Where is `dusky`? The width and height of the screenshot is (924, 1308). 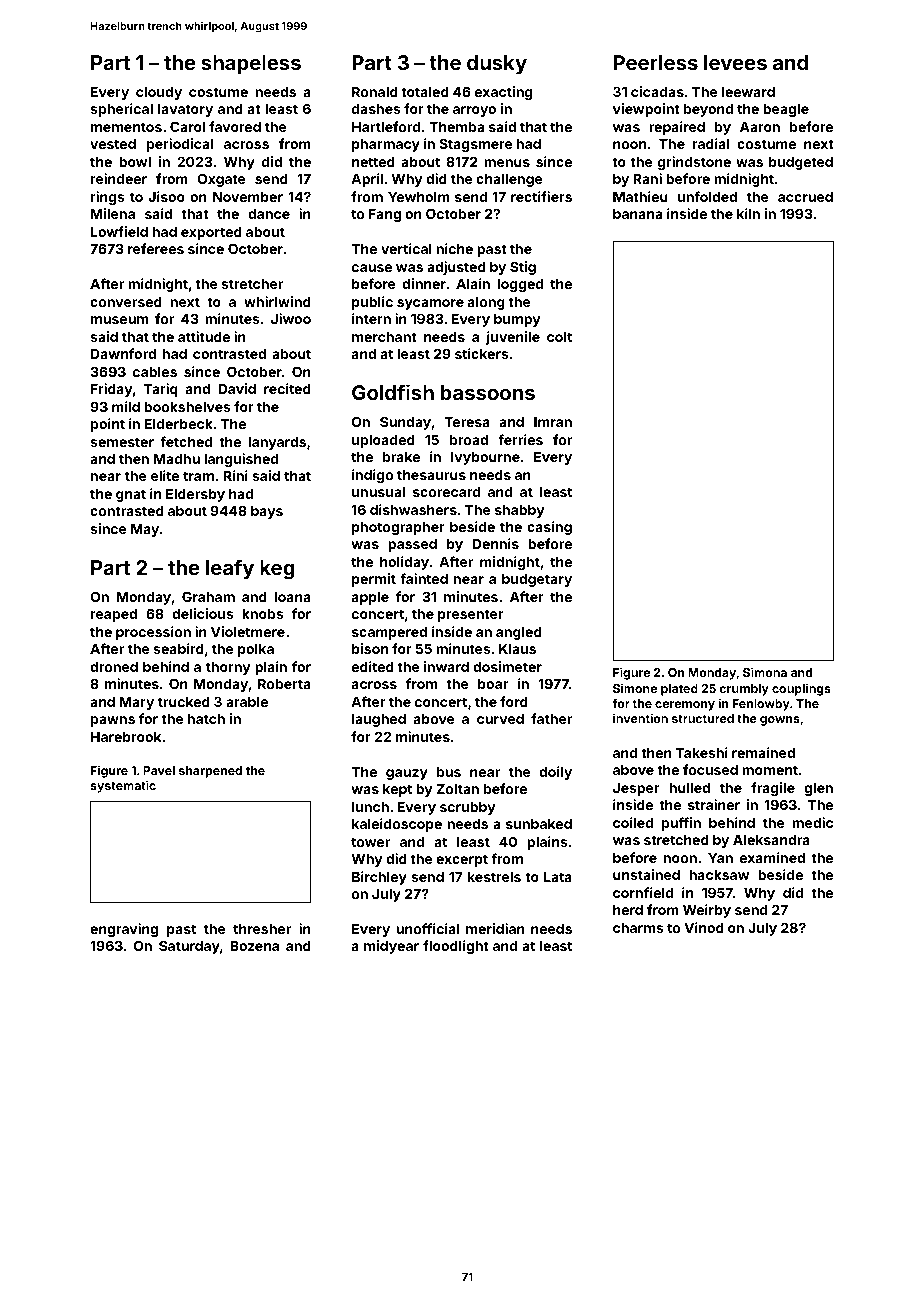 dusky is located at coordinates (497, 64).
